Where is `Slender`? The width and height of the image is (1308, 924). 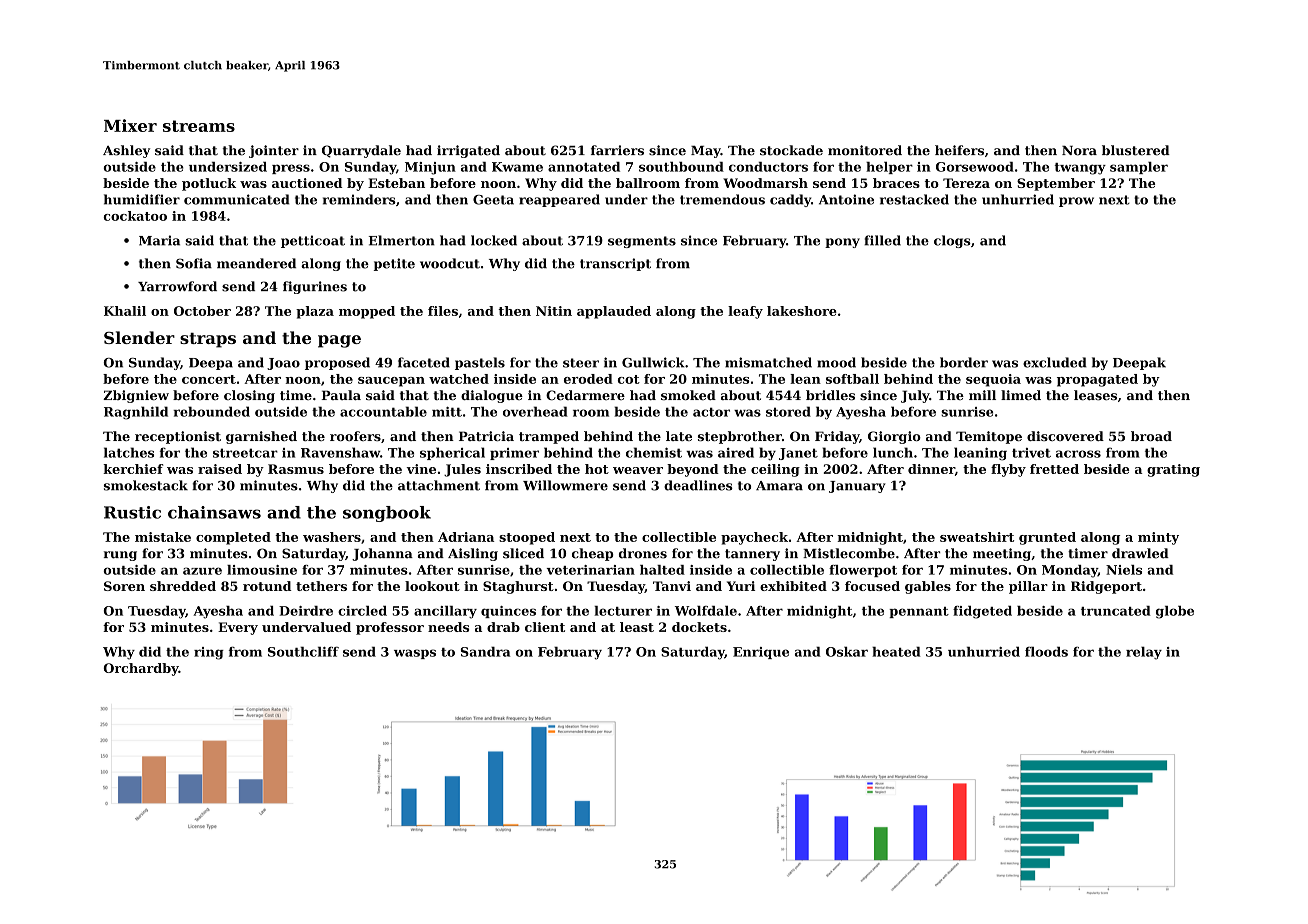 Slender is located at coordinates (139, 337).
